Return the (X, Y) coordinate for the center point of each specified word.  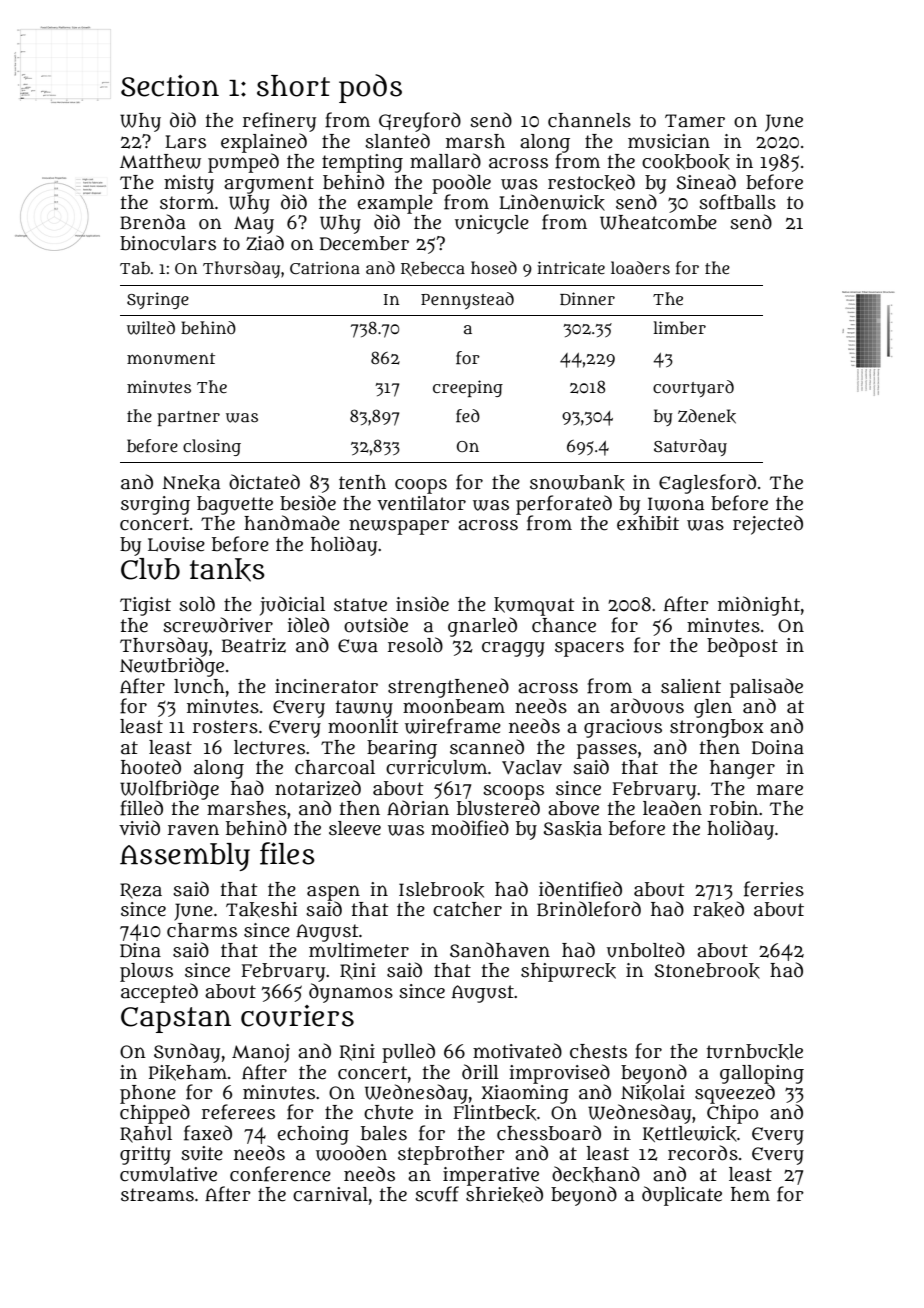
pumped (243, 163)
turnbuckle (755, 1052)
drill (480, 1072)
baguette (235, 505)
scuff (437, 1194)
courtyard (693, 388)
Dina (140, 950)
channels (589, 120)
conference (280, 1174)
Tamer (695, 121)
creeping (468, 388)
